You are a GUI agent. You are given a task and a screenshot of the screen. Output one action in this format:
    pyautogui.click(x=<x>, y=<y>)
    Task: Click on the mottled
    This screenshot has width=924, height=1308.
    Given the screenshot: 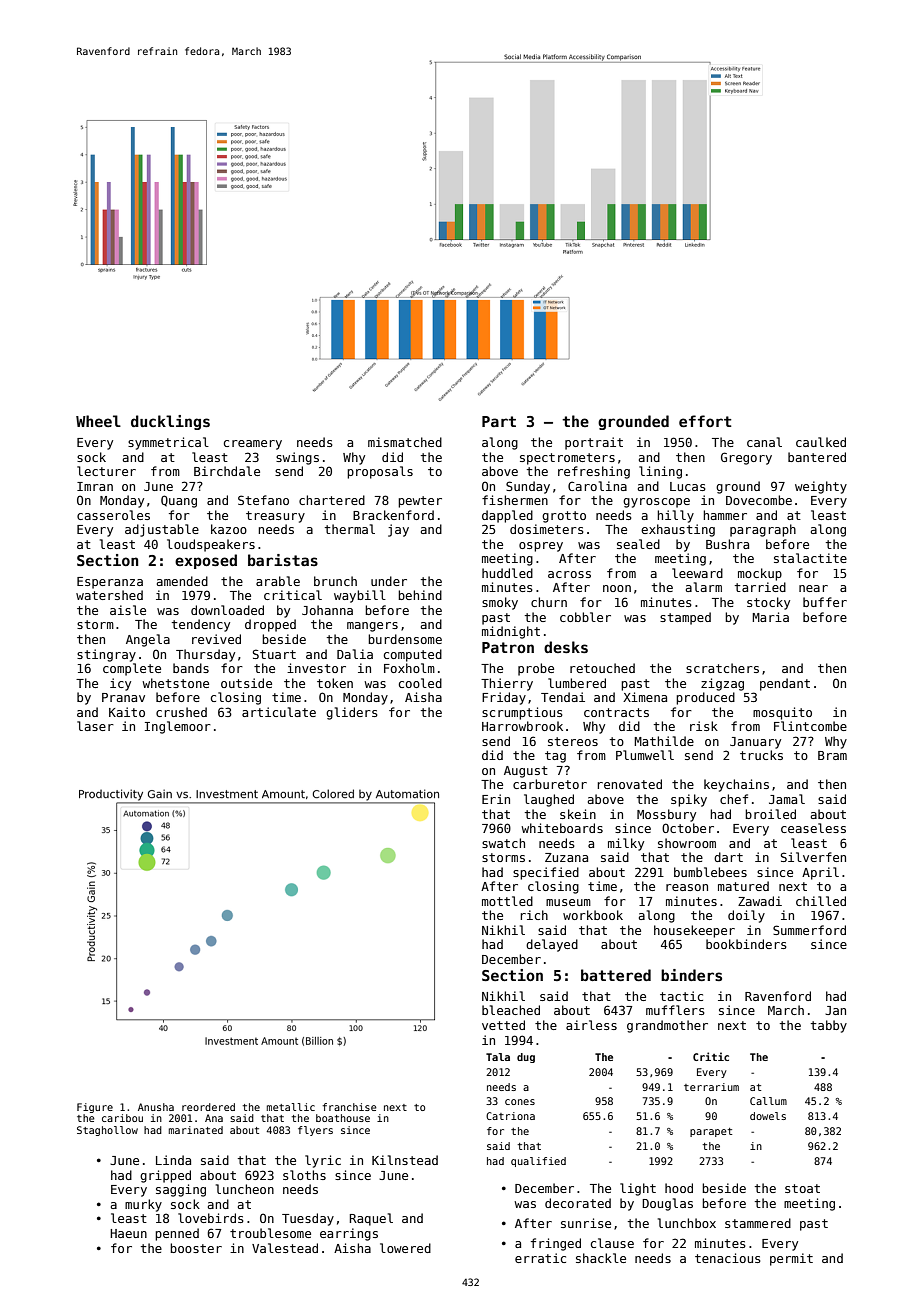 What is the action you would take?
    pyautogui.click(x=507, y=901)
